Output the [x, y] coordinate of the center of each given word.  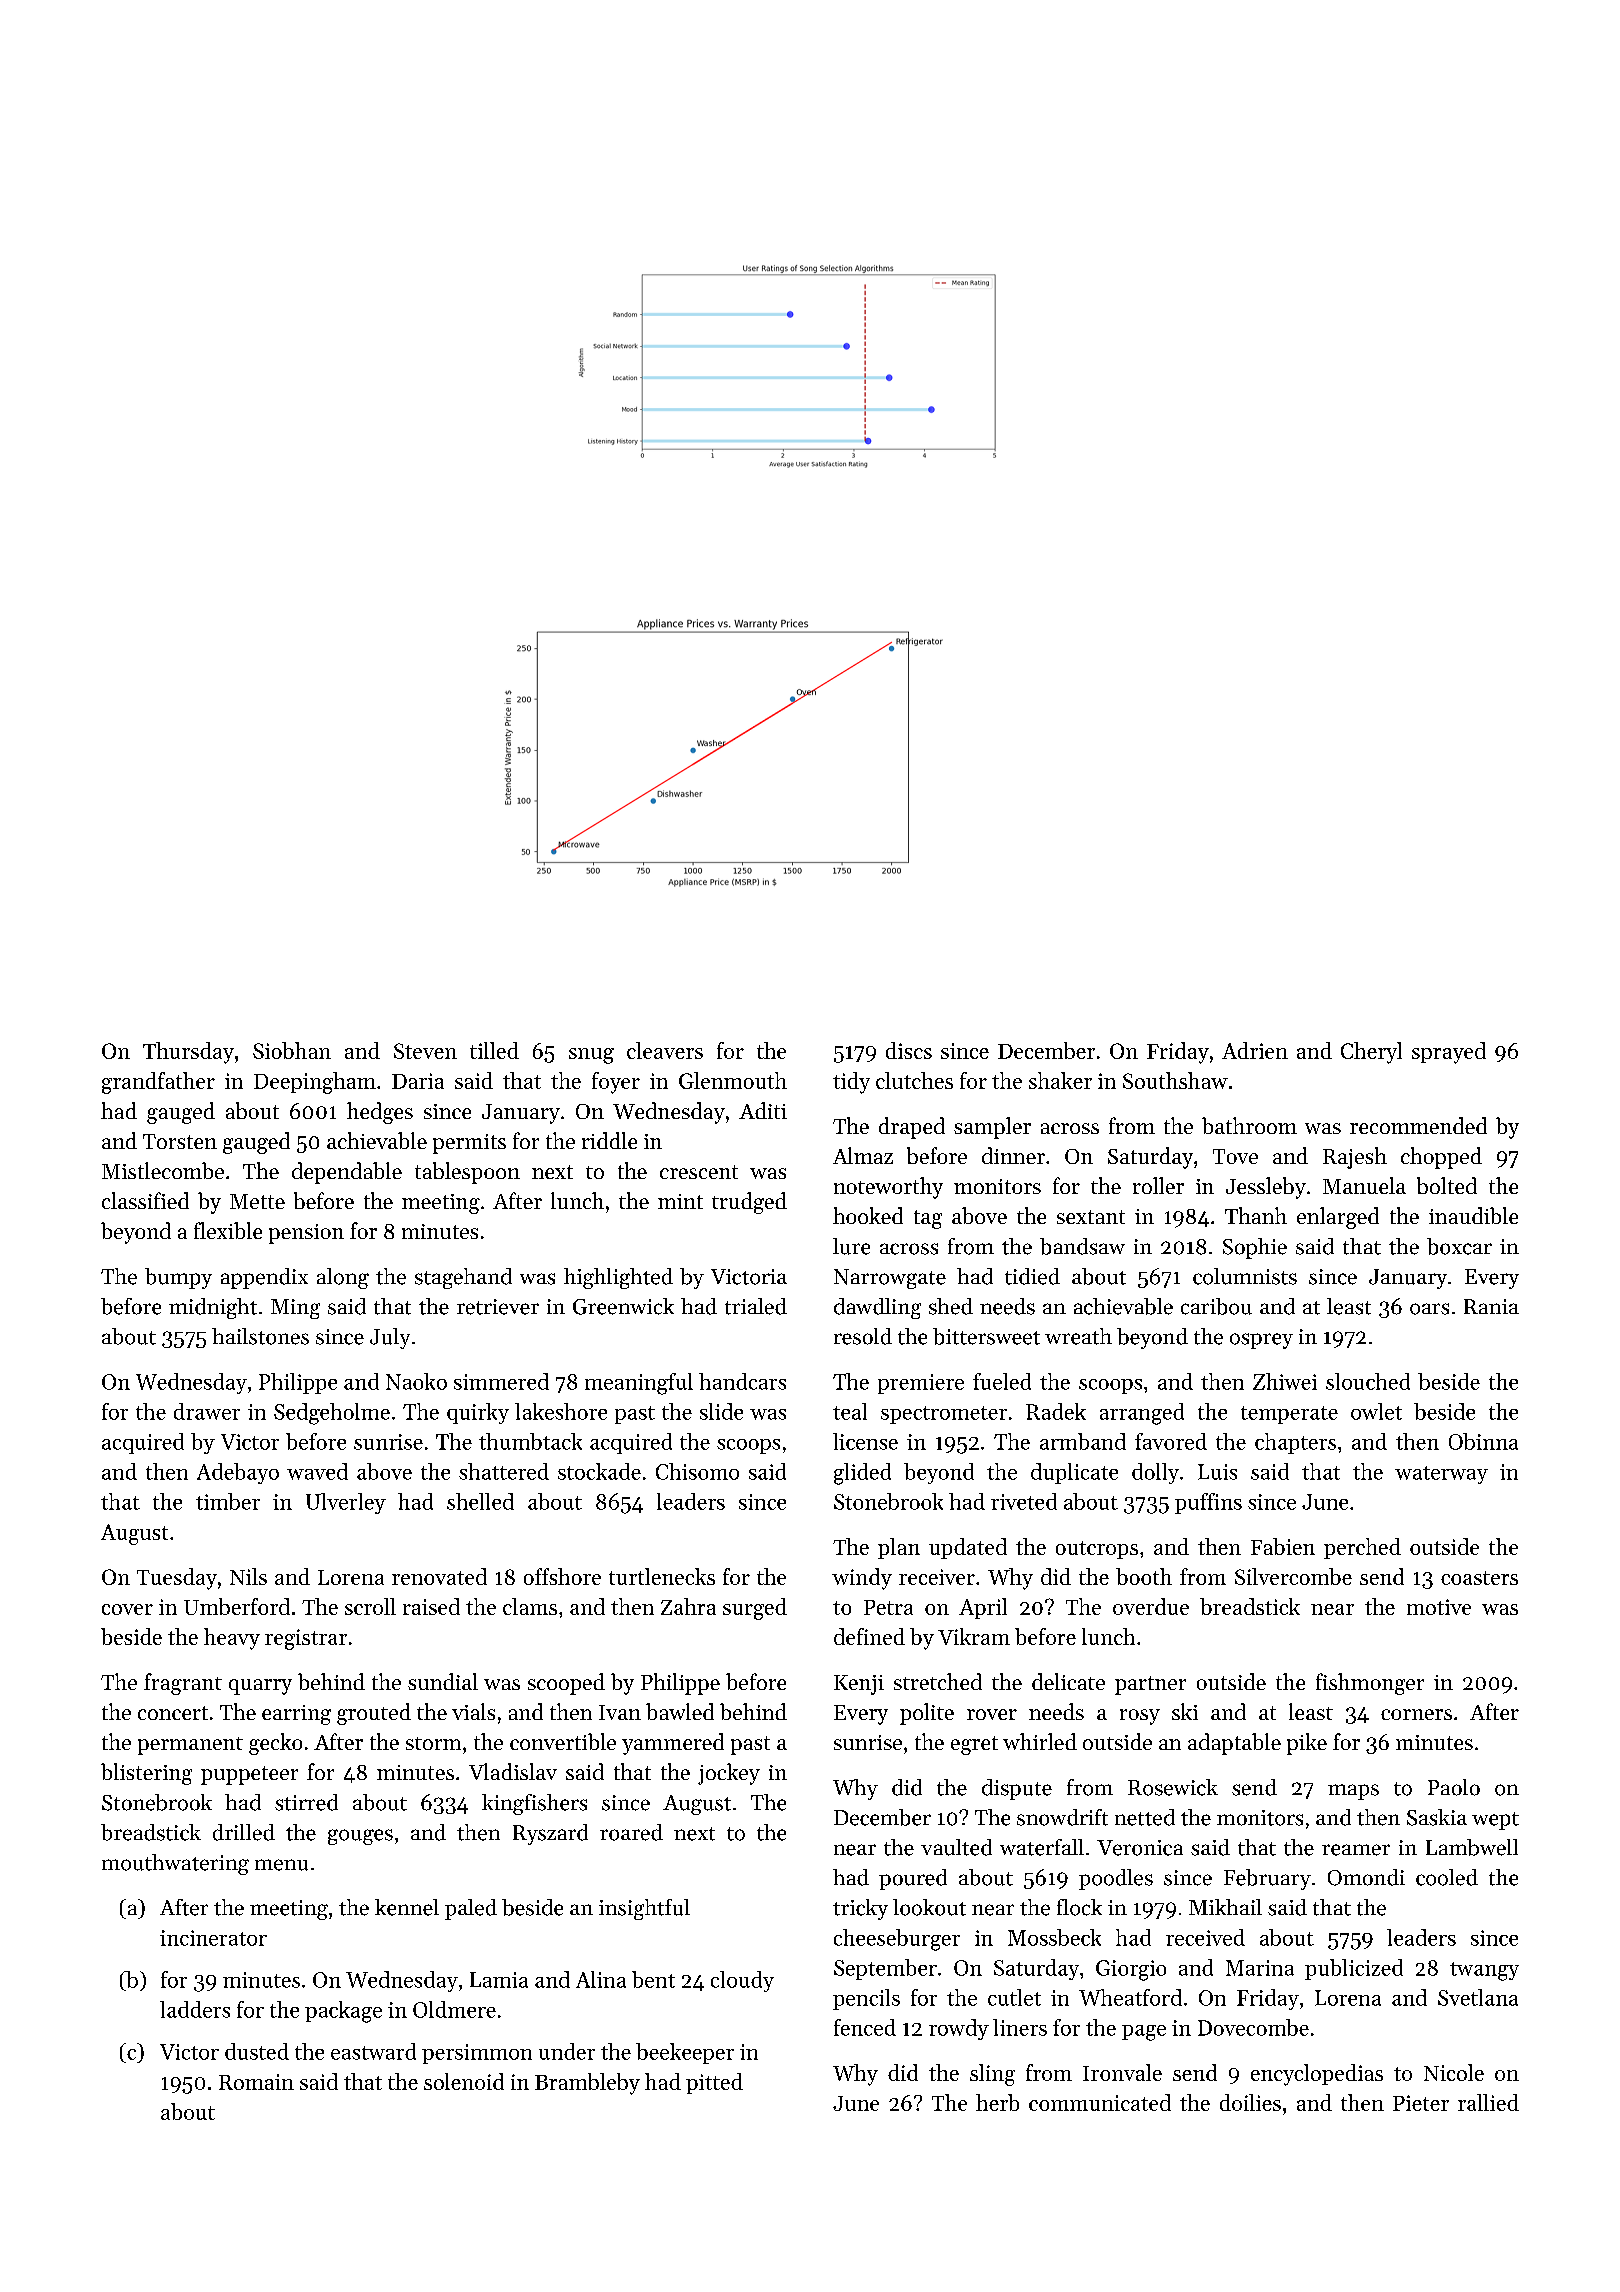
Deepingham [315, 1083]
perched [1362, 1548]
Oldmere [454, 2009]
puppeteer [249, 1775]
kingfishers [534, 1804]
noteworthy [888, 1188]
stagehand [463, 1278]
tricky [860, 1909]
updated [968, 1548]
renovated [439, 1576]
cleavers [665, 1050]
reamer [1356, 1850]
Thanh [1256, 1215]
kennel [407, 1907]
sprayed [1449, 1053]
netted [1145, 1817]
